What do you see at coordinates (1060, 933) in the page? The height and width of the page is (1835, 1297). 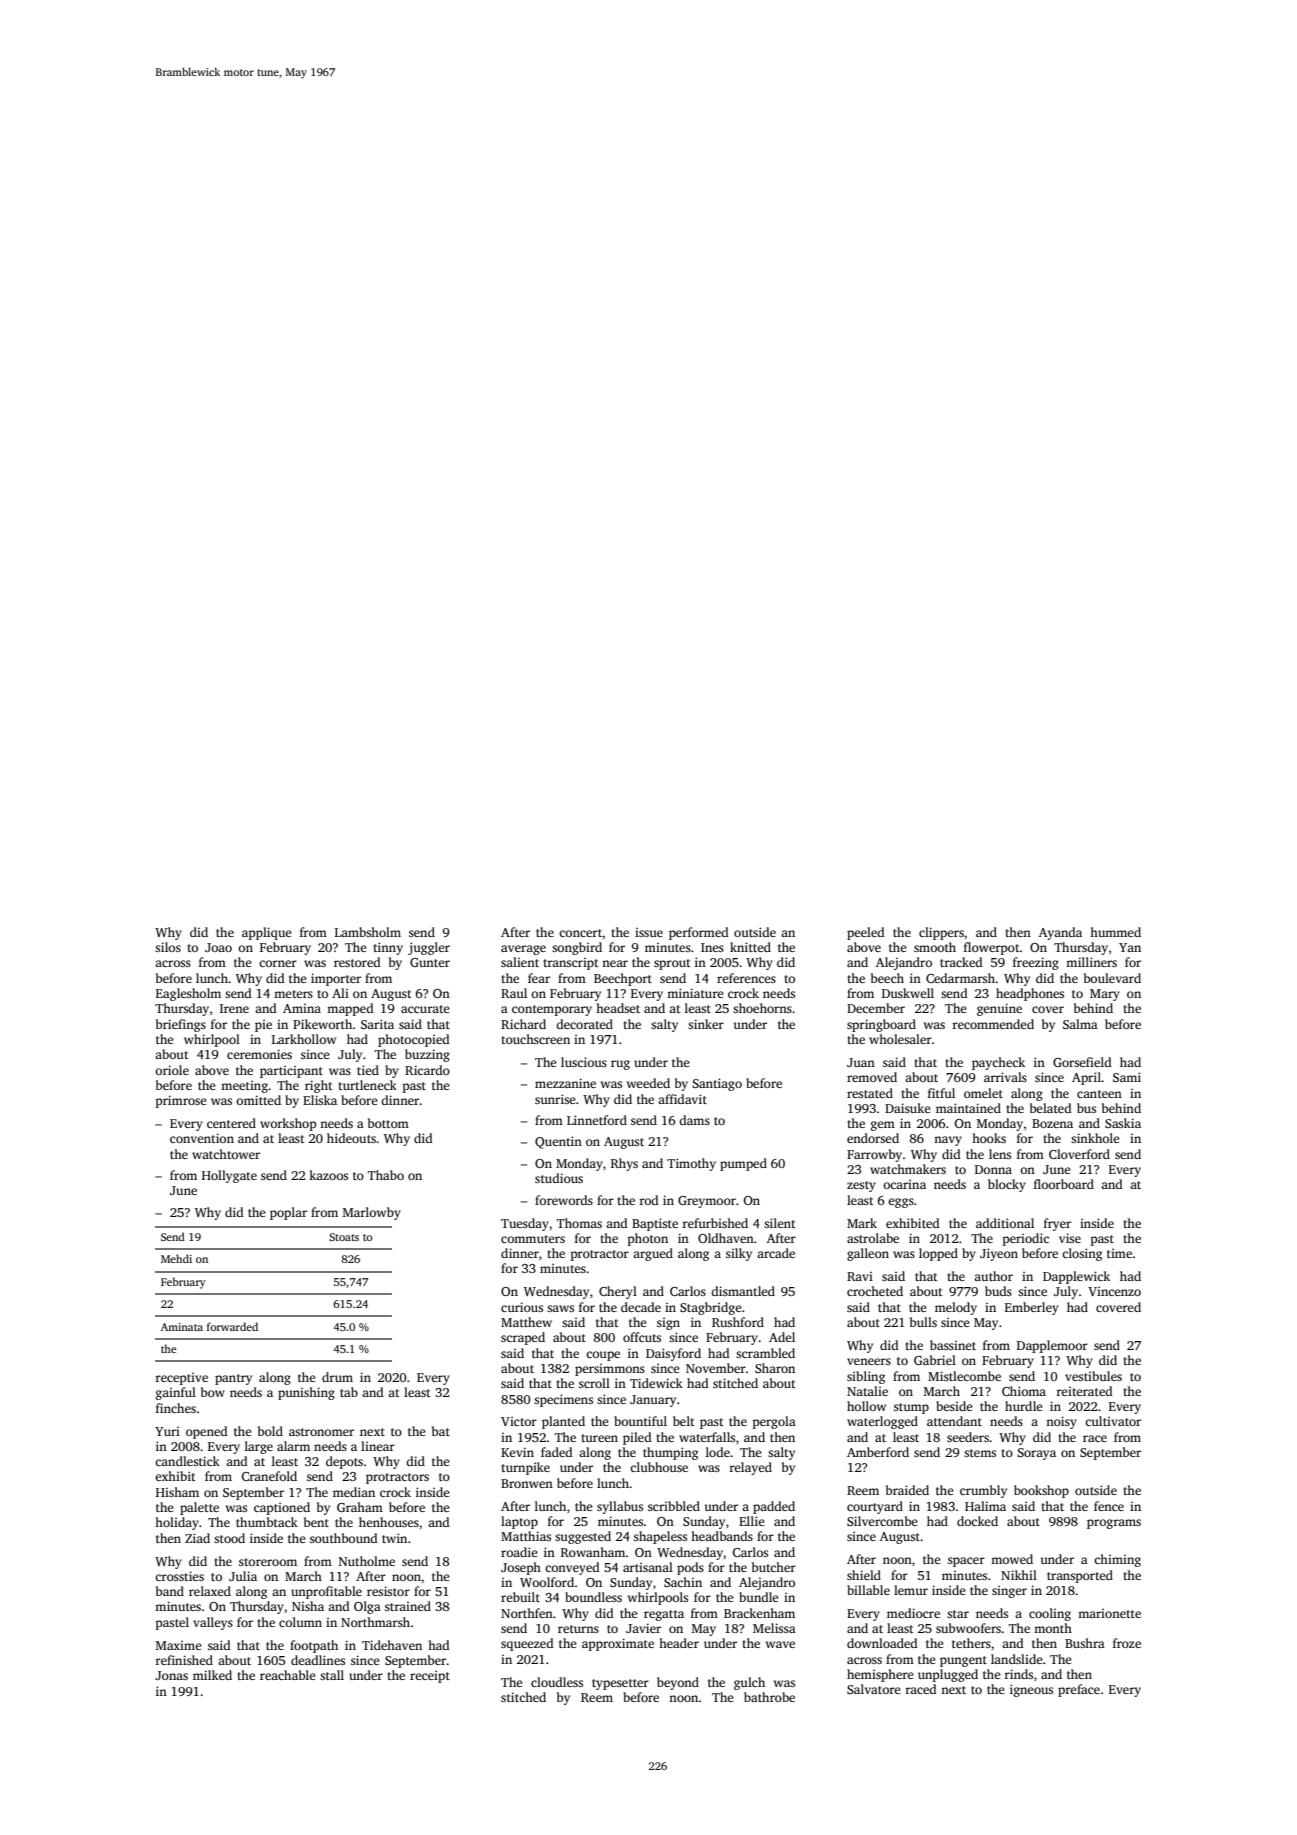 I see `Ayanda` at bounding box center [1060, 933].
